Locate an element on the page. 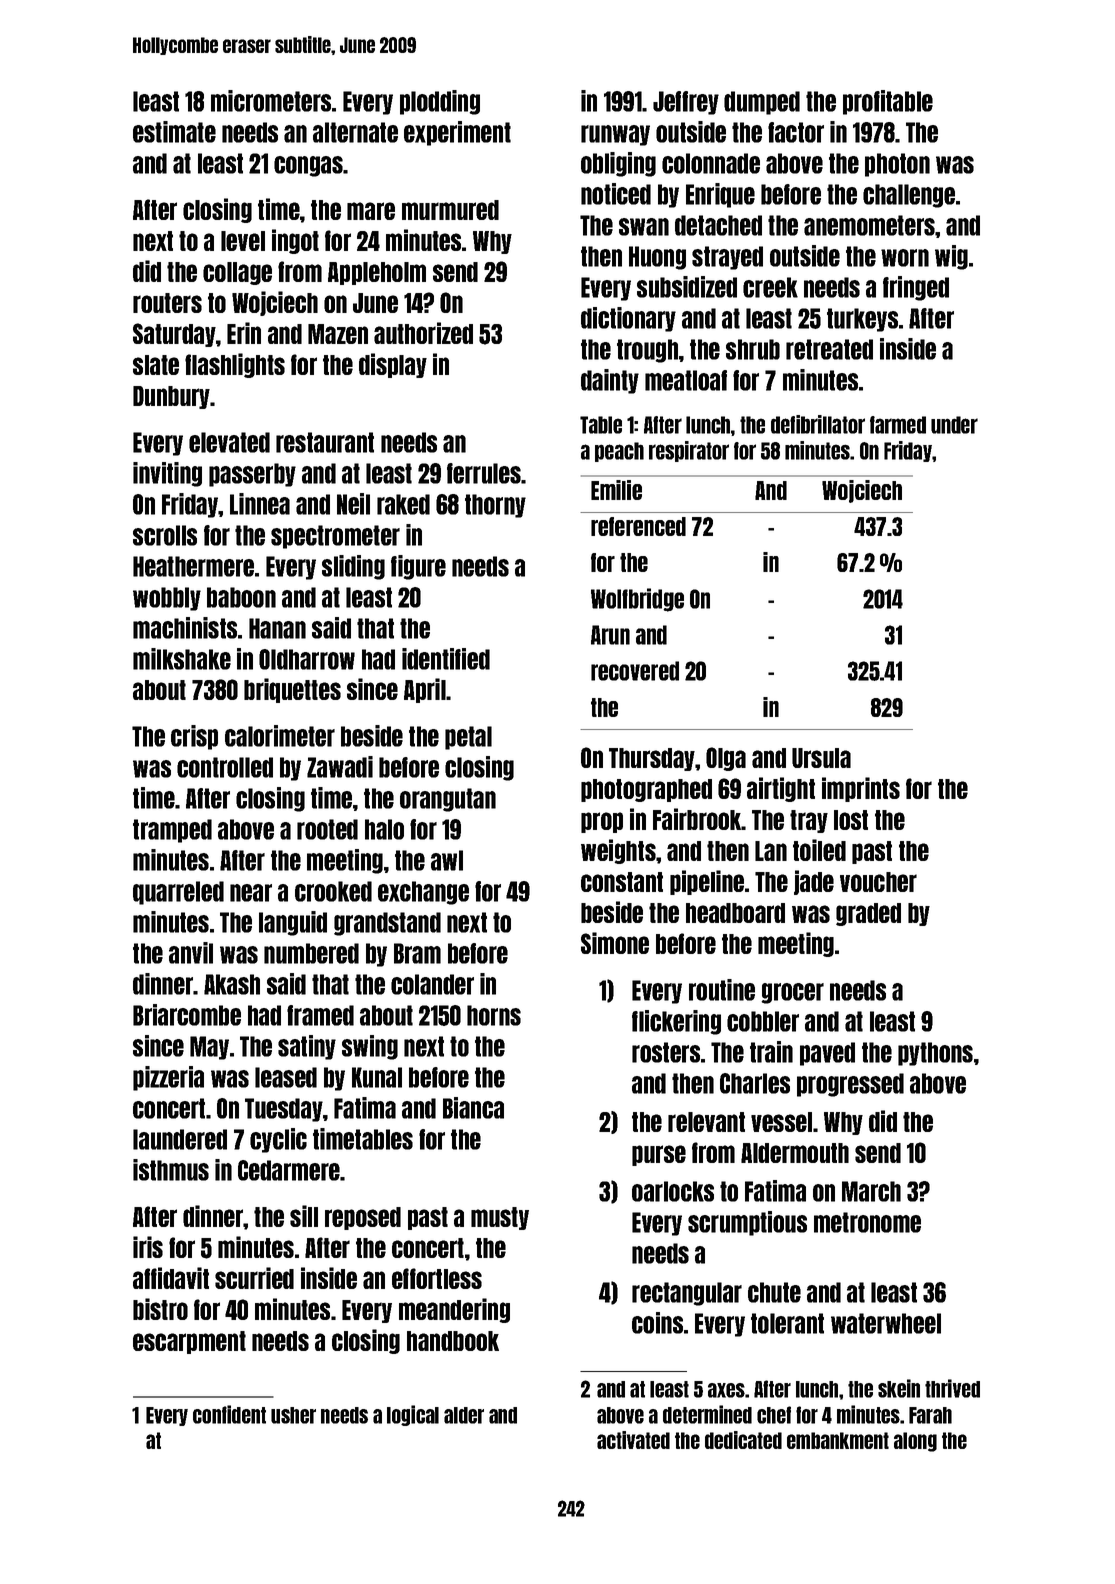 The image size is (1115, 1584). logical is located at coordinates (413, 1415).
